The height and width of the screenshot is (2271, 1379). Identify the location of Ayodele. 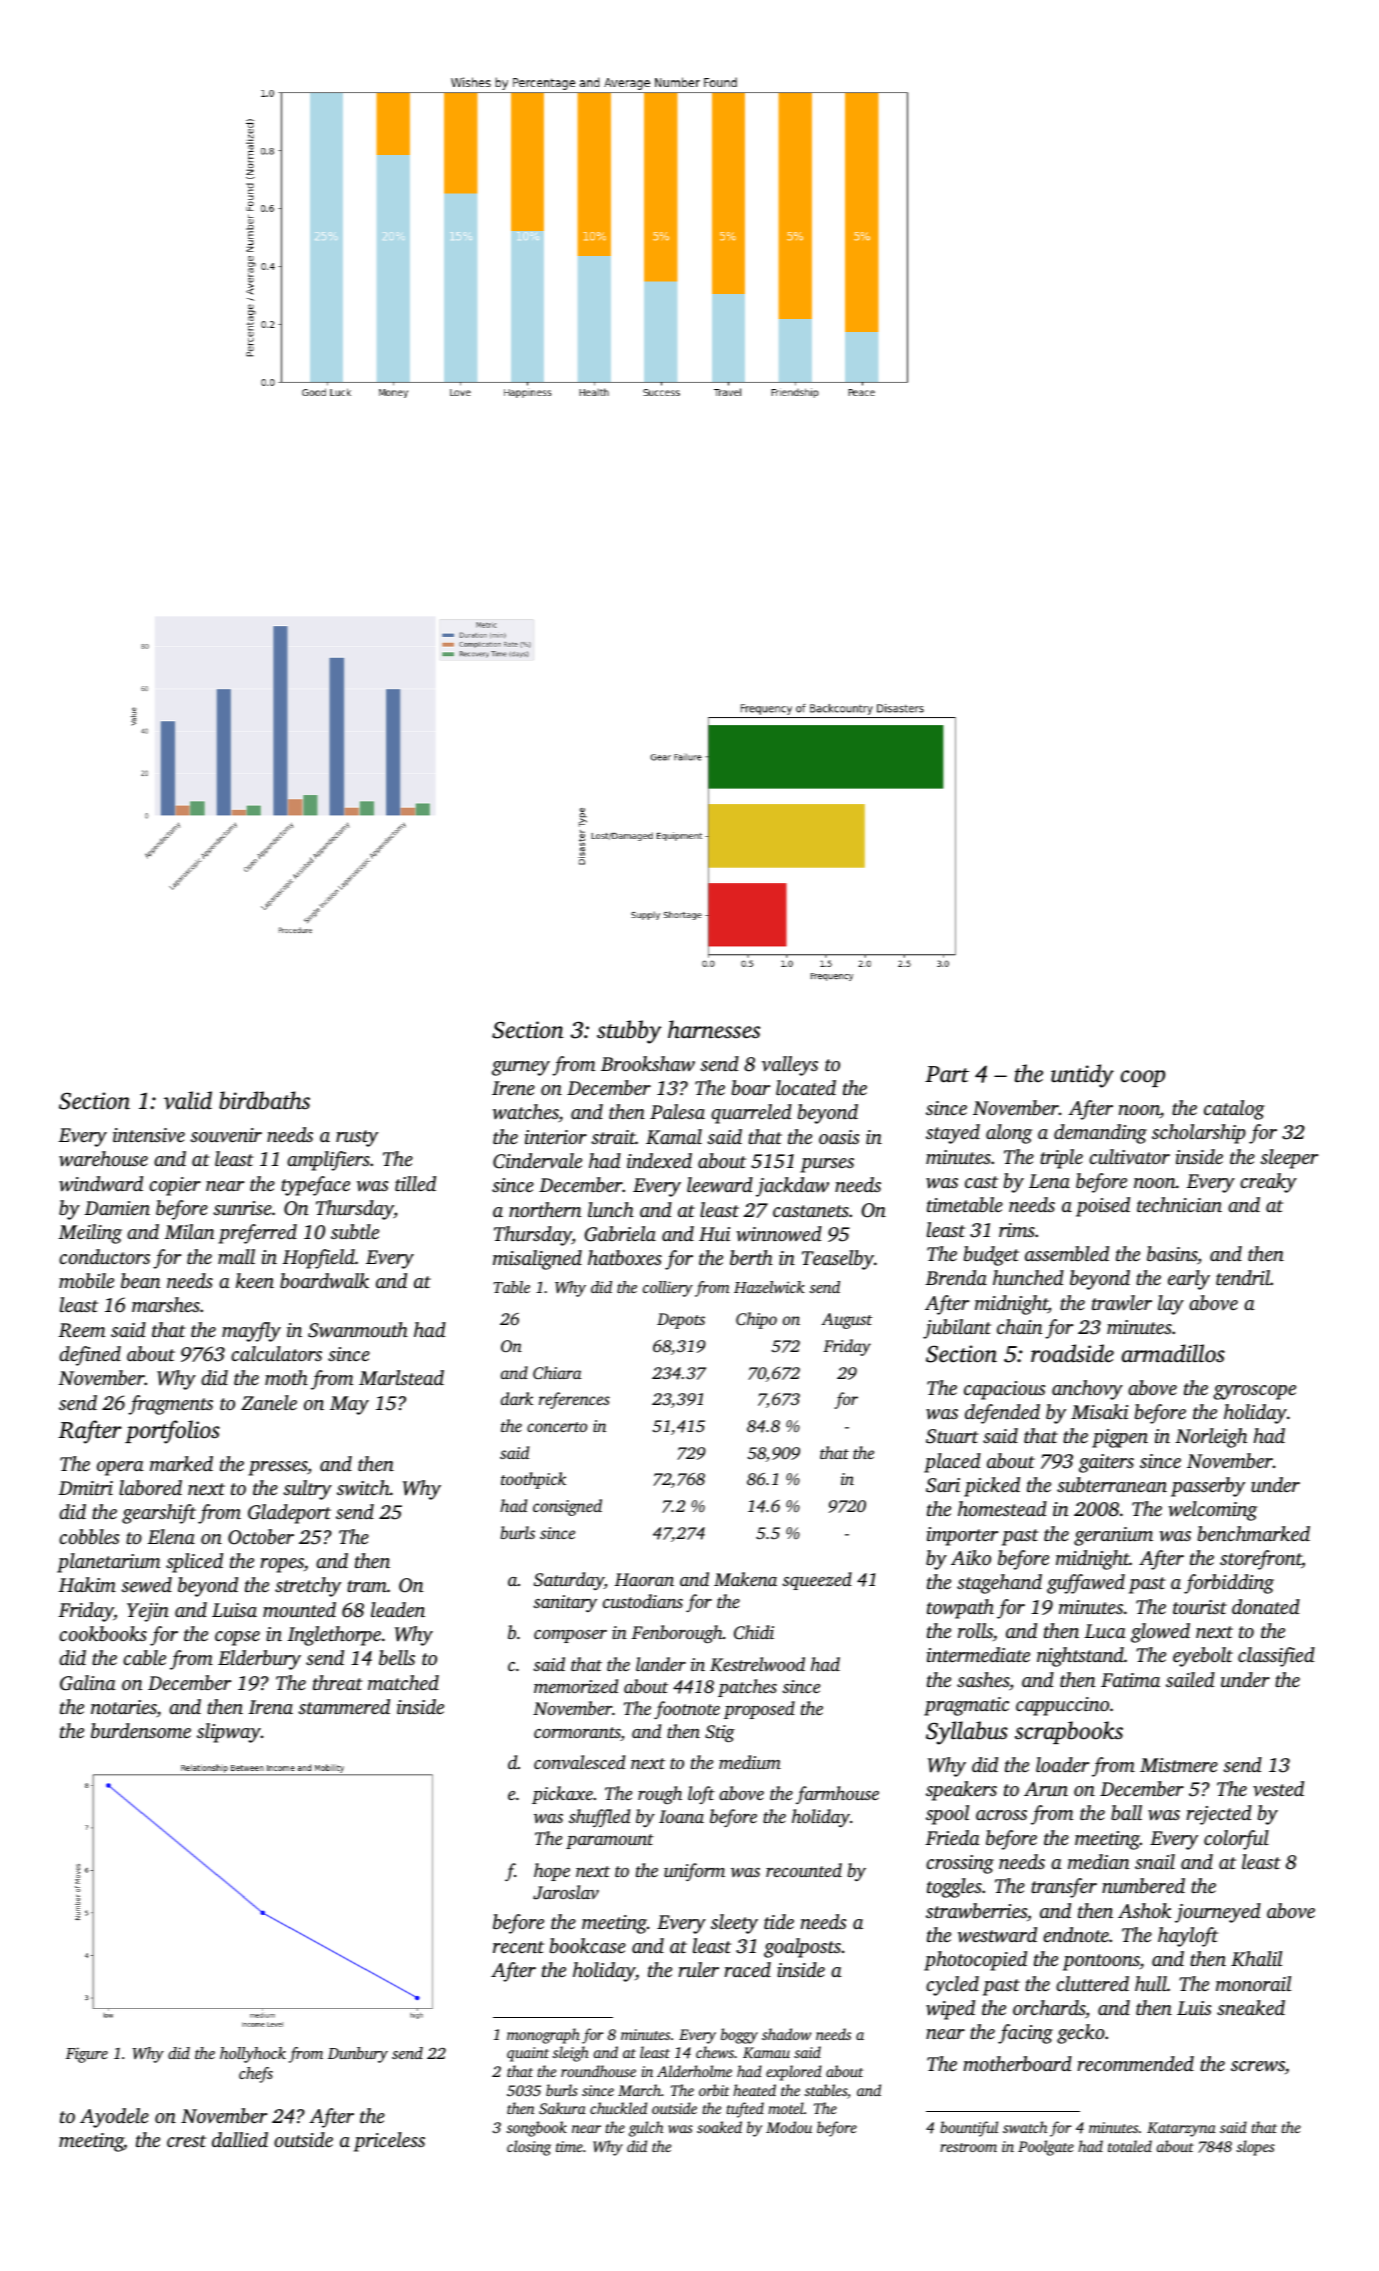
(114, 2118).
